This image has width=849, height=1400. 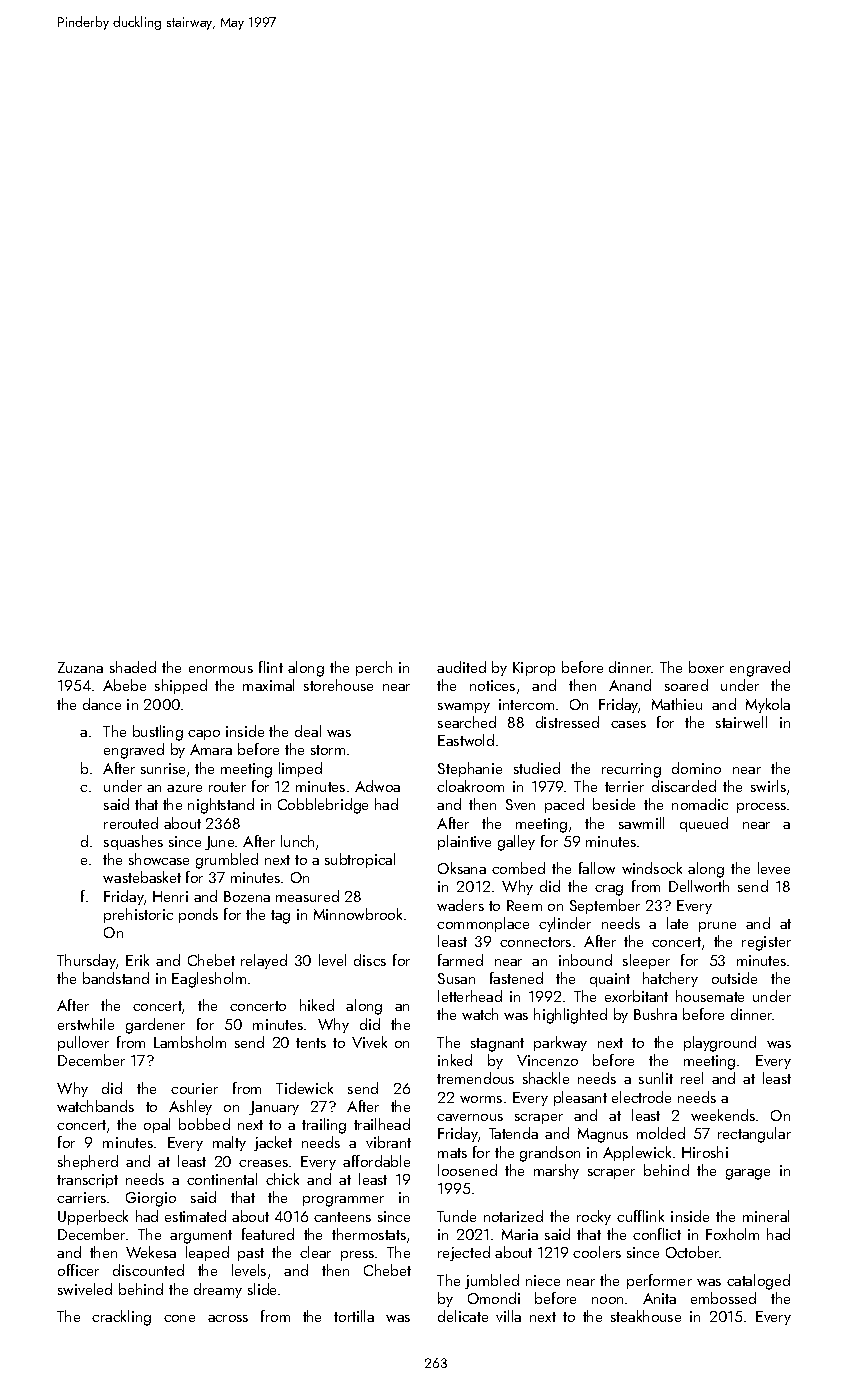 What do you see at coordinates (768, 705) in the image?
I see `Mykola` at bounding box center [768, 705].
